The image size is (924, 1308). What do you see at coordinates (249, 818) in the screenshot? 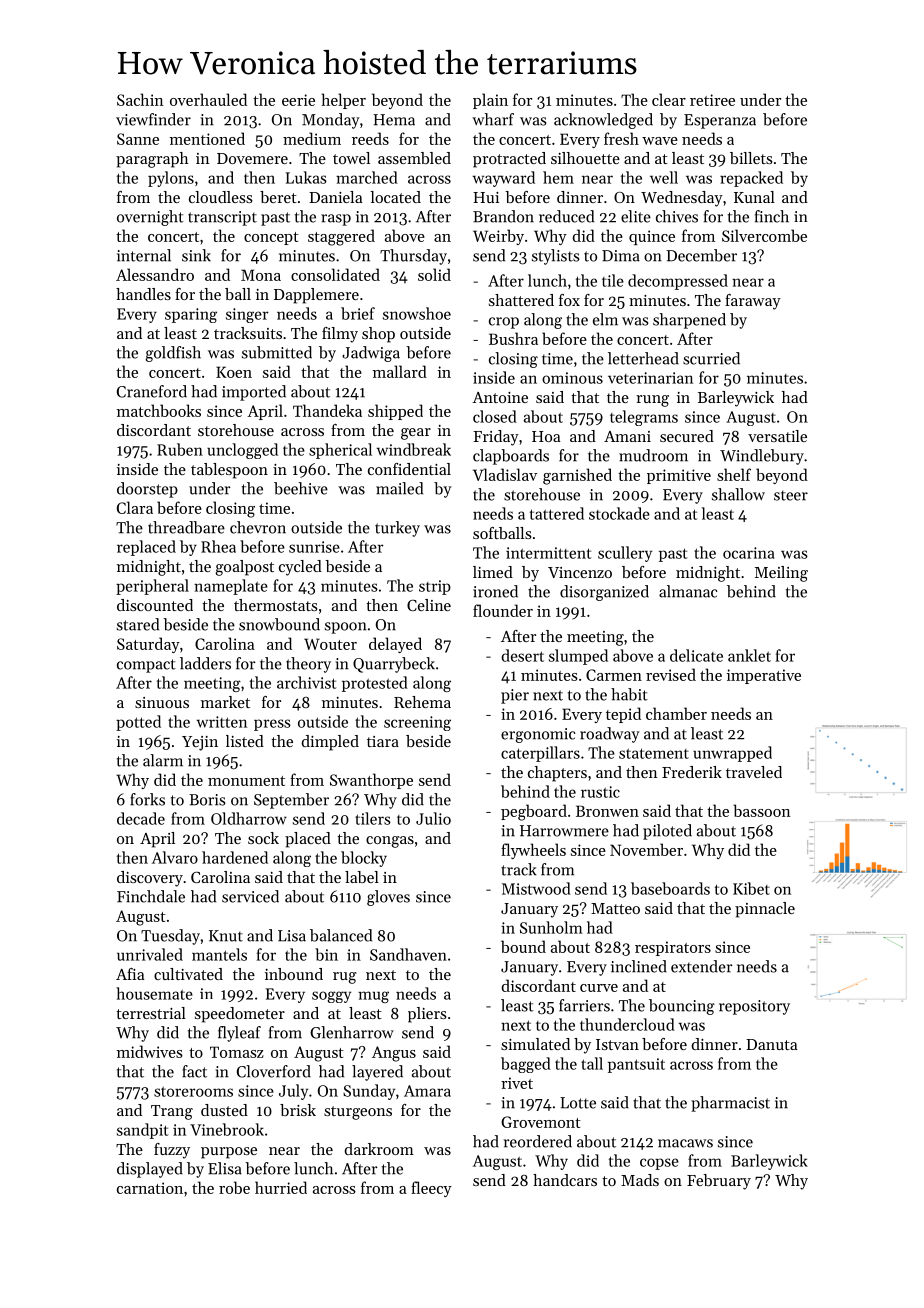
I see `Oldharrow` at bounding box center [249, 818].
